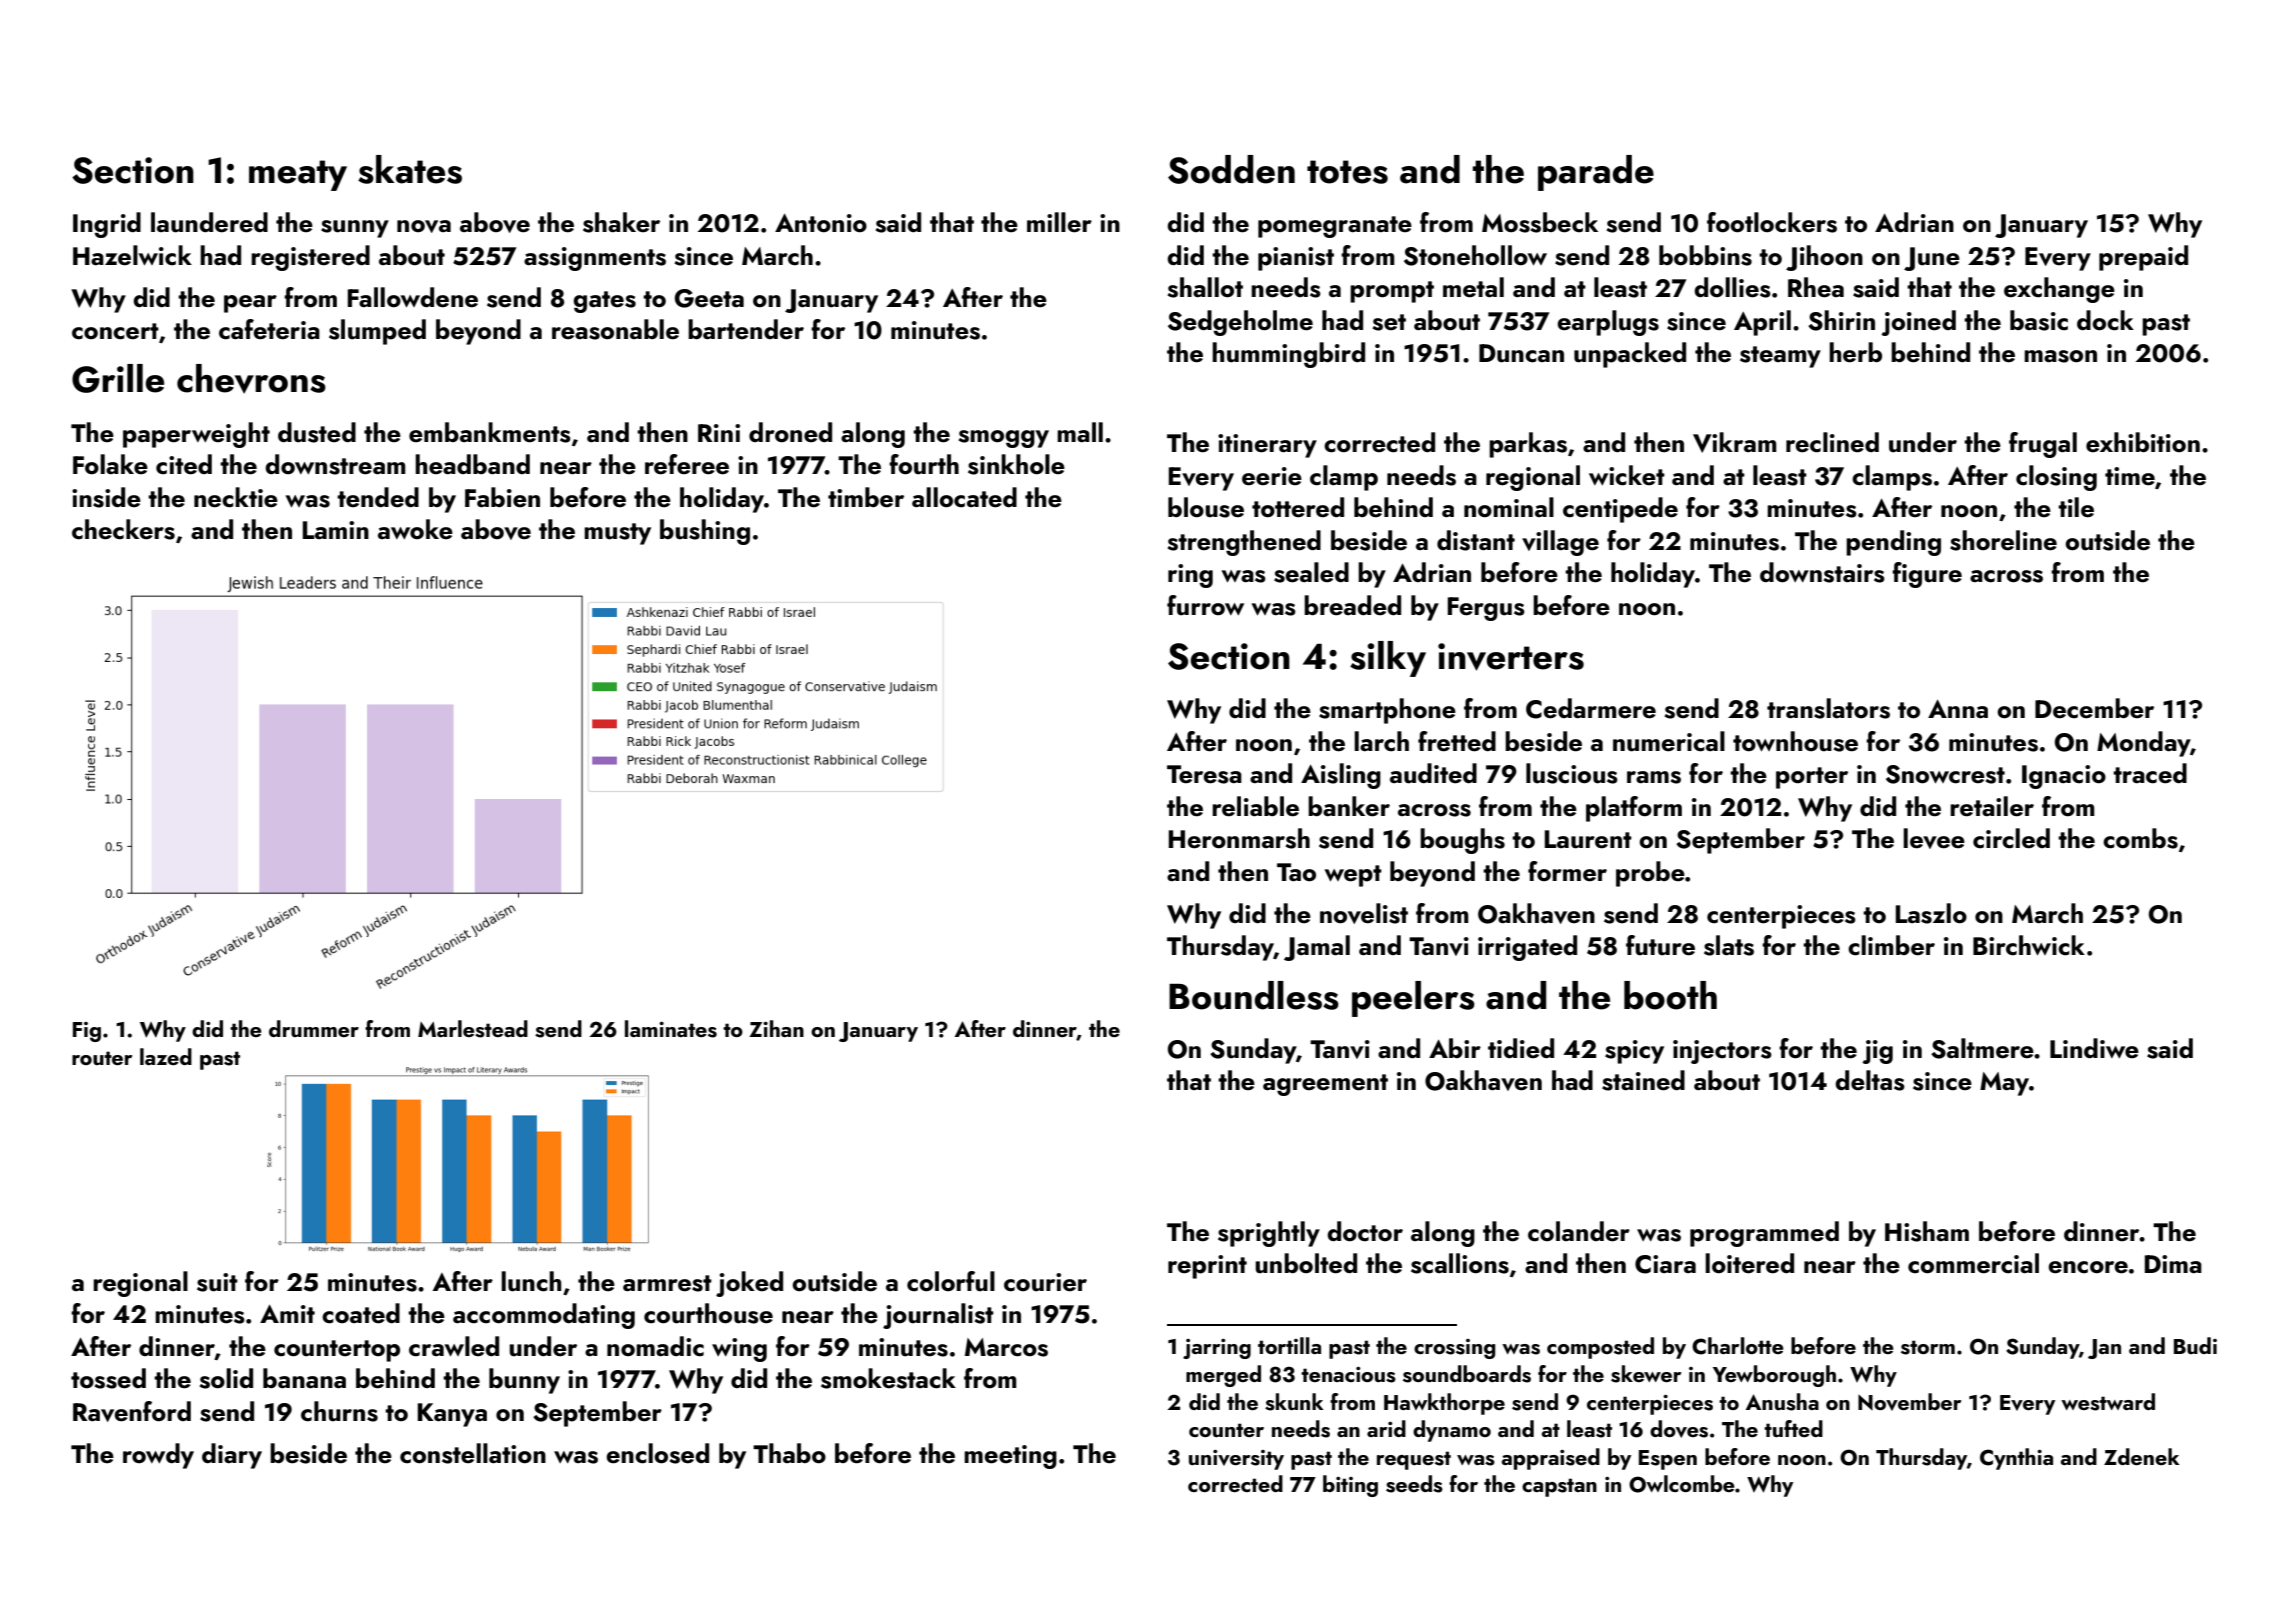 The height and width of the screenshot is (1620, 2292). What do you see at coordinates (604, 302) in the screenshot?
I see `gates` at bounding box center [604, 302].
